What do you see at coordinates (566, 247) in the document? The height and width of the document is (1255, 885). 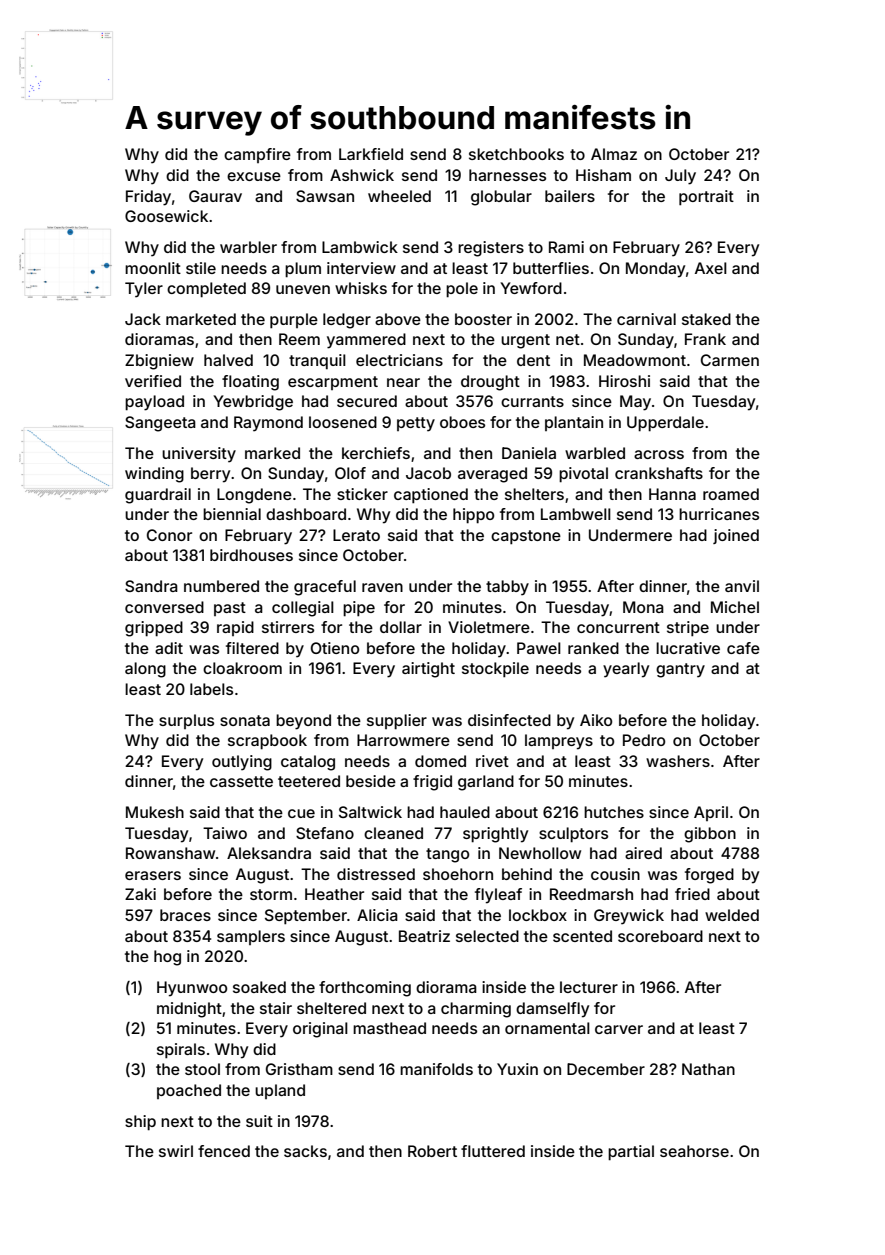 I see `Rami` at bounding box center [566, 247].
